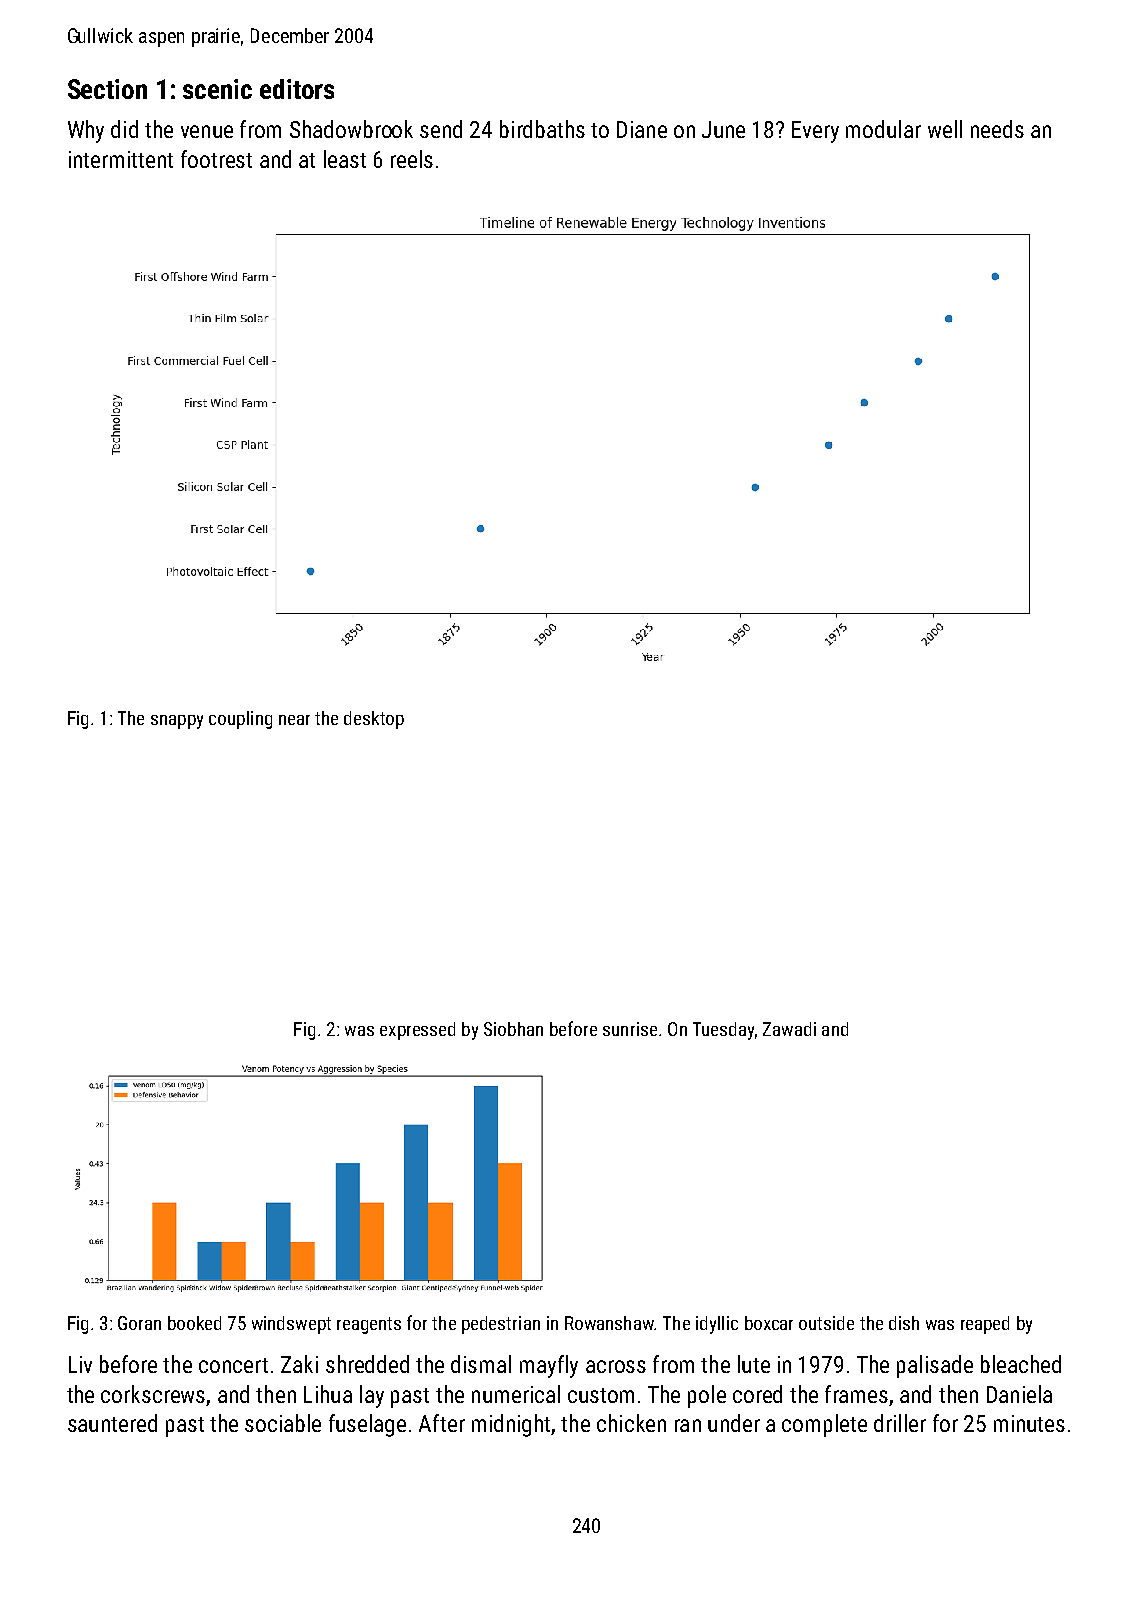 The height and width of the page is (1623, 1143). I want to click on modular, so click(883, 129).
